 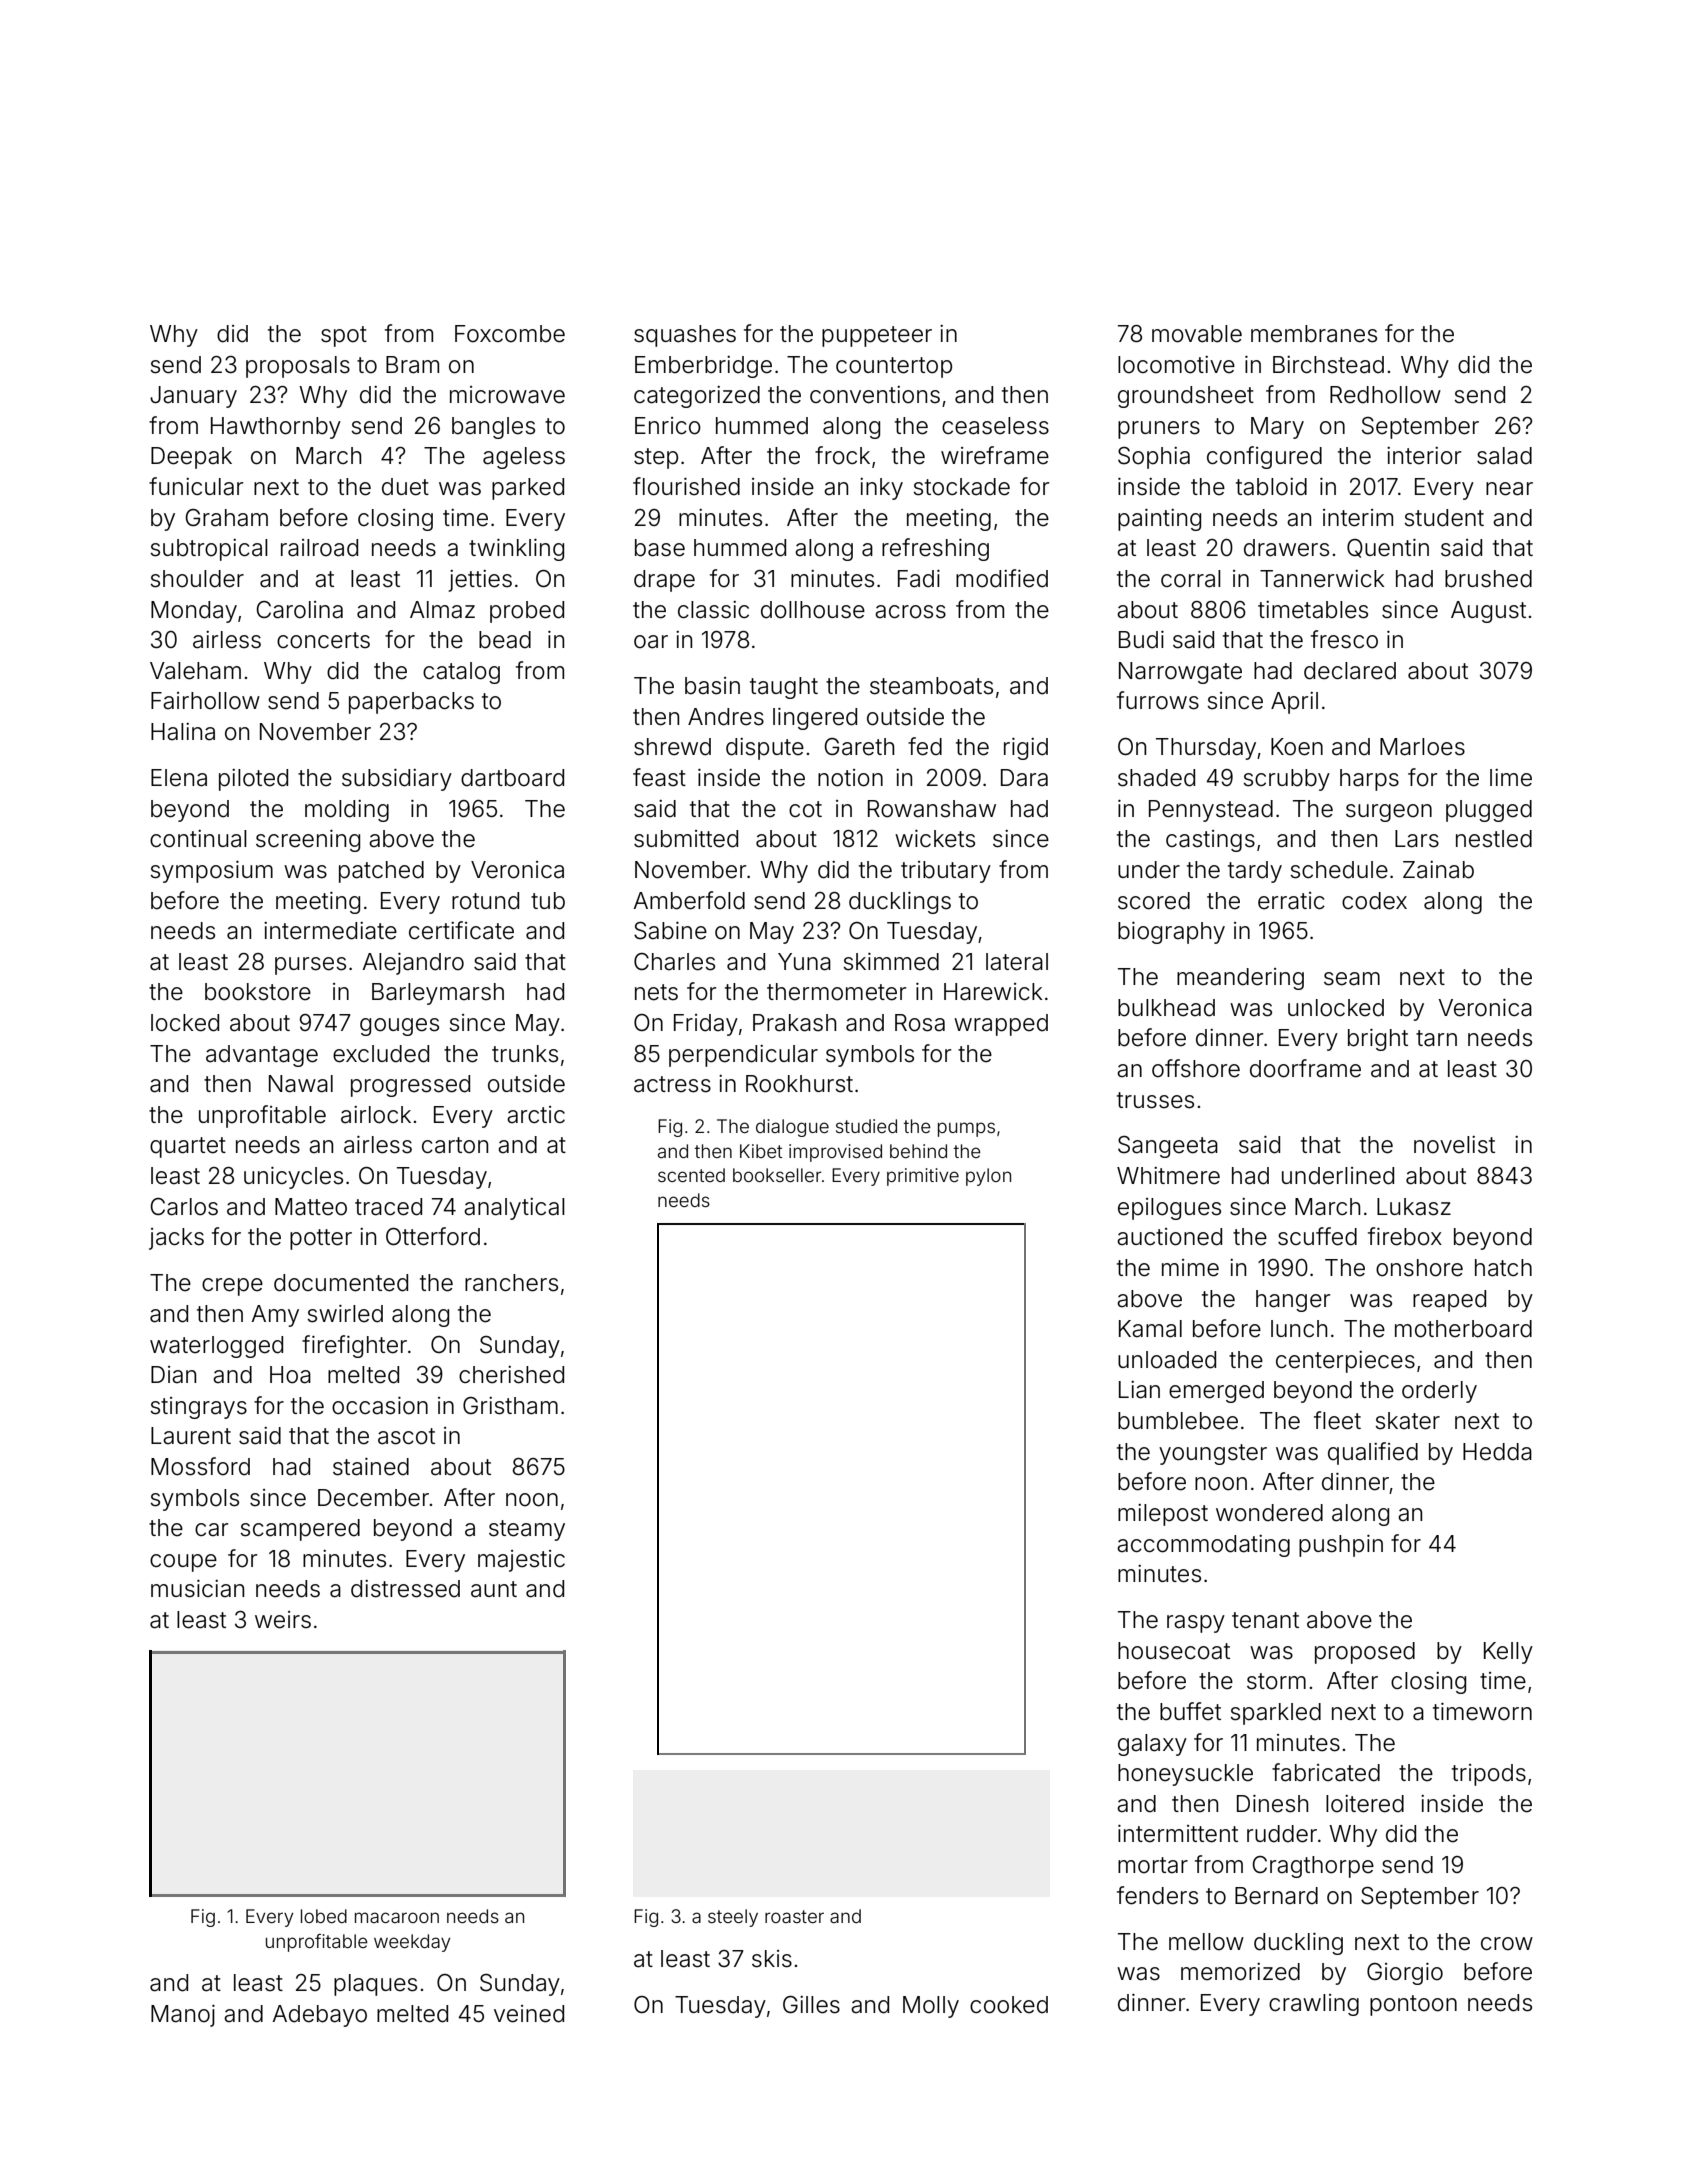 What do you see at coordinates (1163, 1515) in the screenshot?
I see `milepost` at bounding box center [1163, 1515].
